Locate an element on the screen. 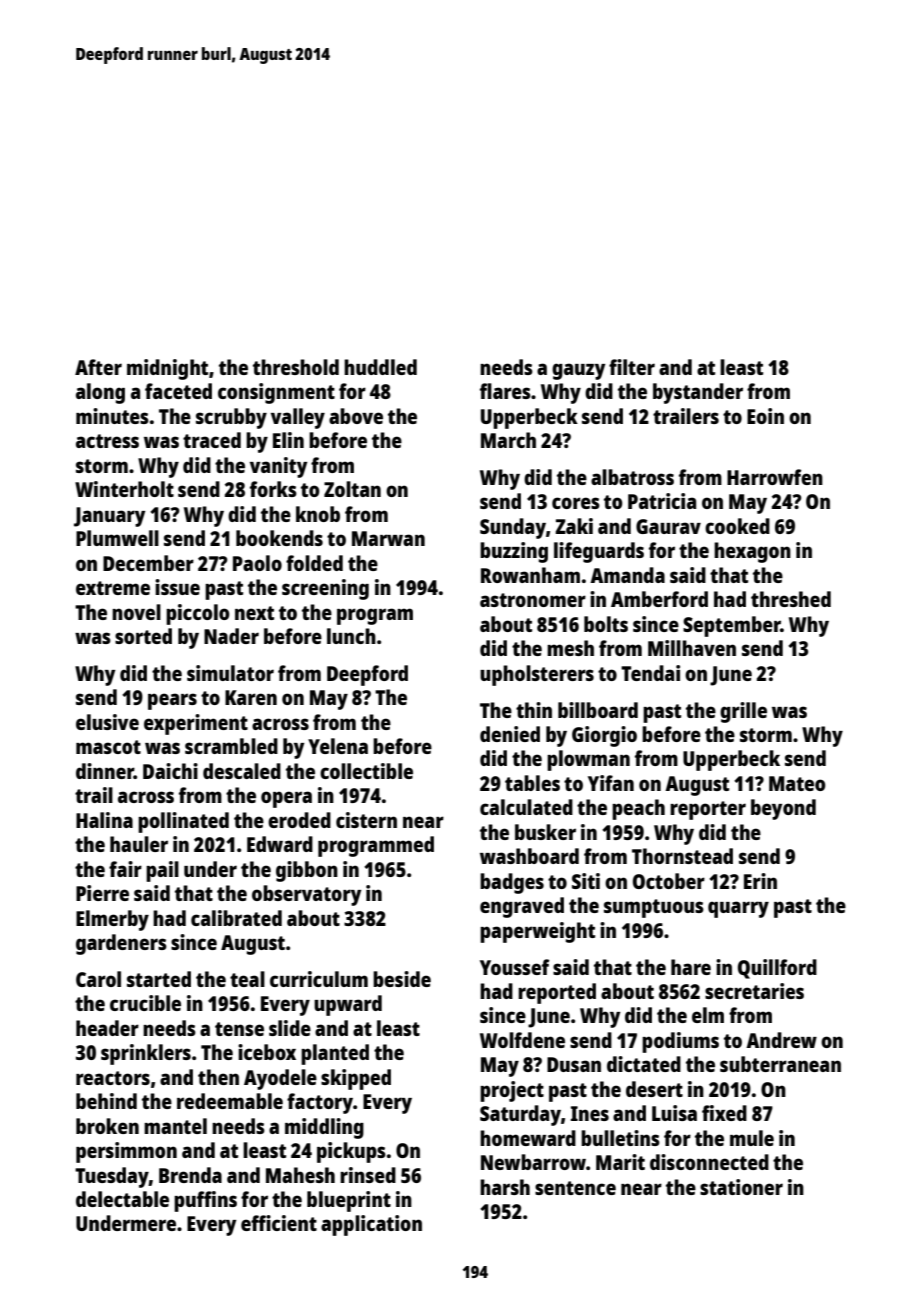 The width and height of the screenshot is (924, 1314). observatory is located at coordinates (306, 895).
